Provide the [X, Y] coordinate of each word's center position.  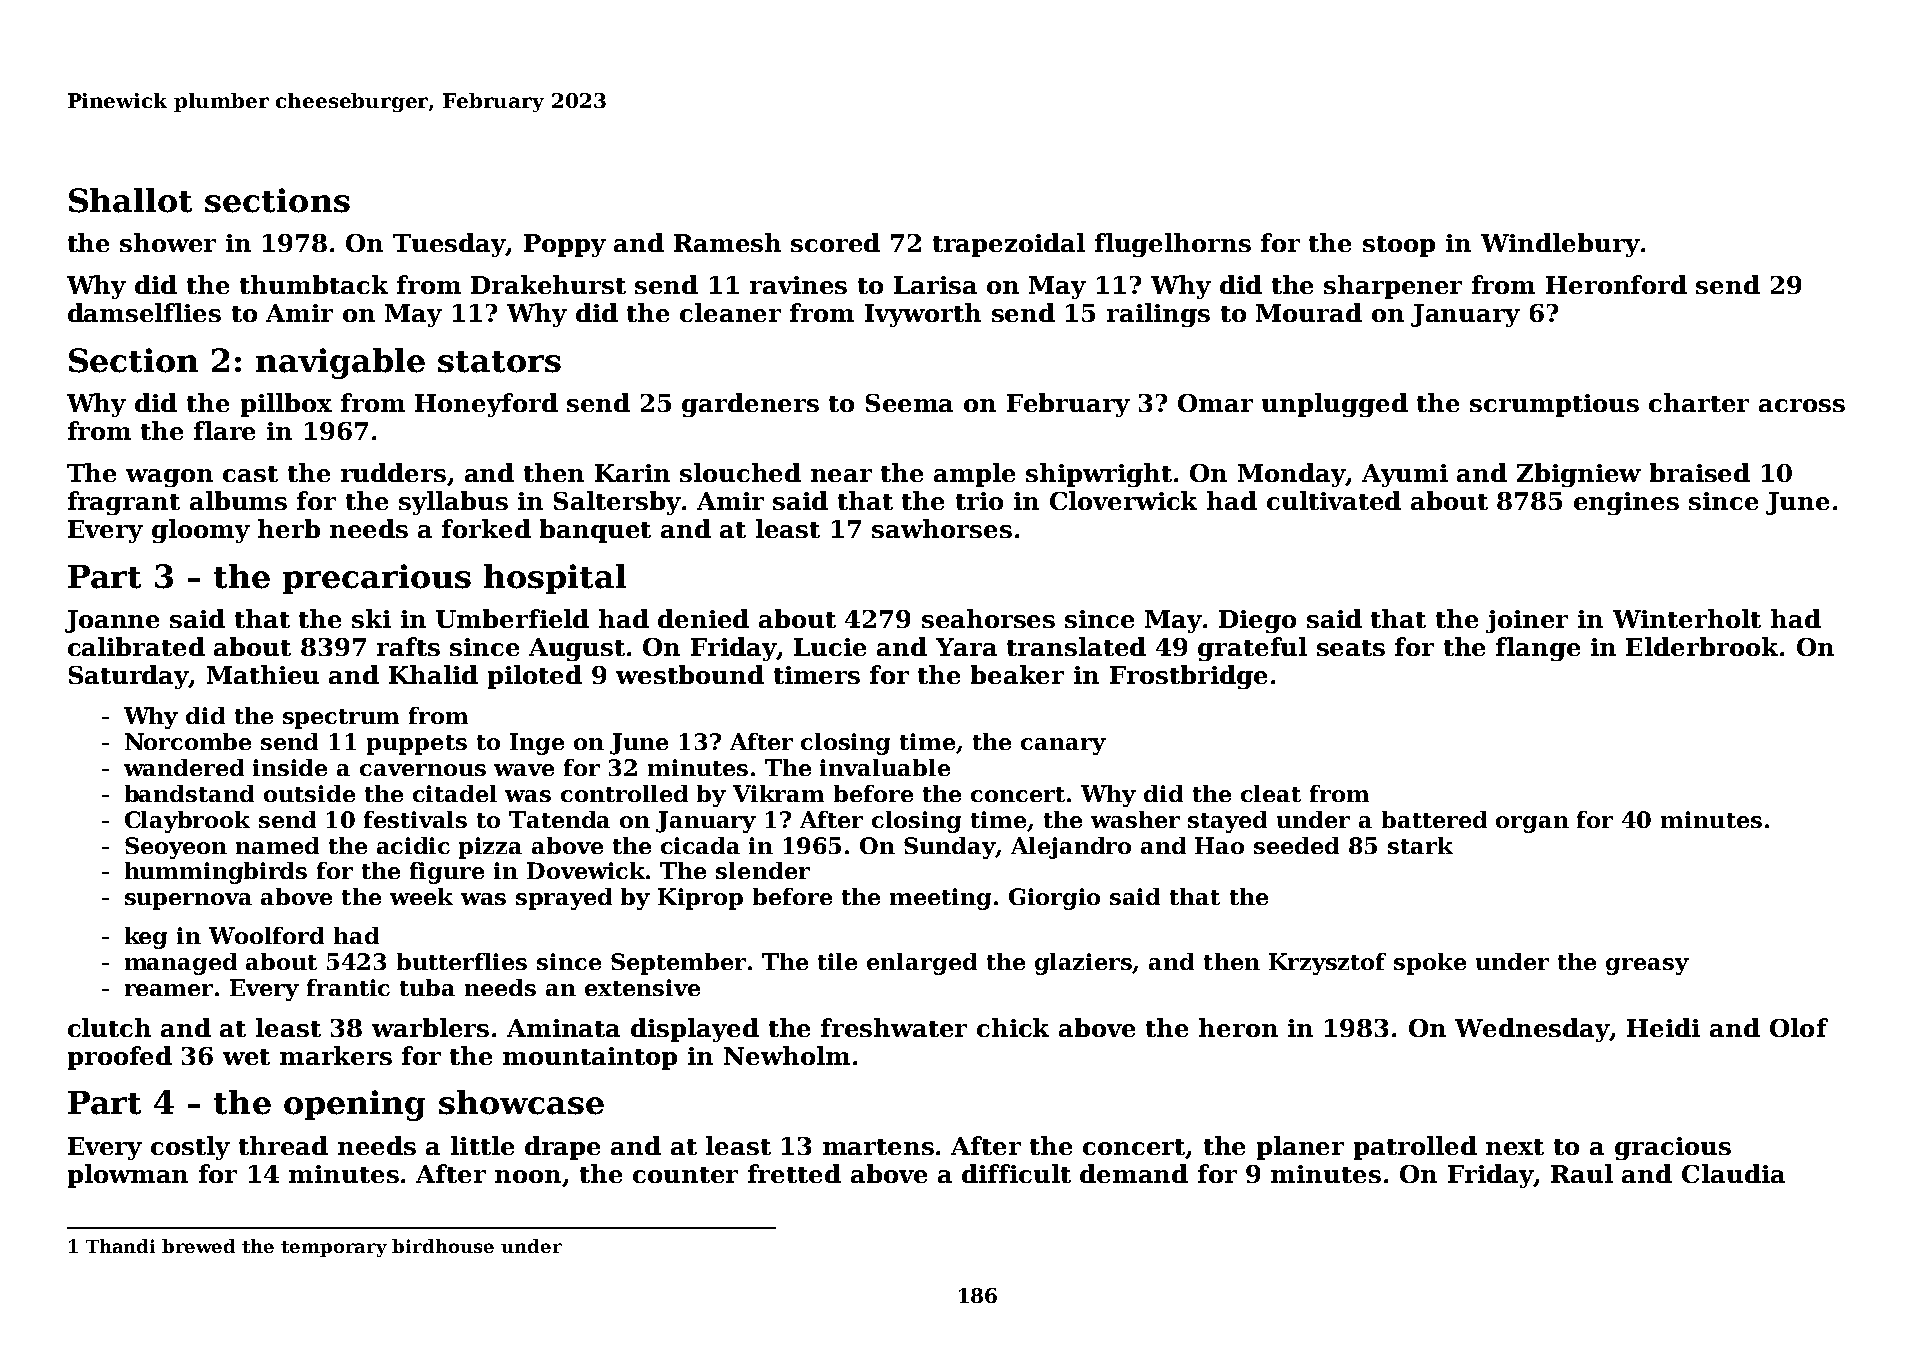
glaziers [1084, 964]
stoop [1399, 246]
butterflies [462, 961]
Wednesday [1532, 1030]
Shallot [130, 200]
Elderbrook [1702, 646]
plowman [128, 1176]
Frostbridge [1188, 677]
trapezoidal [1009, 245]
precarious [377, 579]
